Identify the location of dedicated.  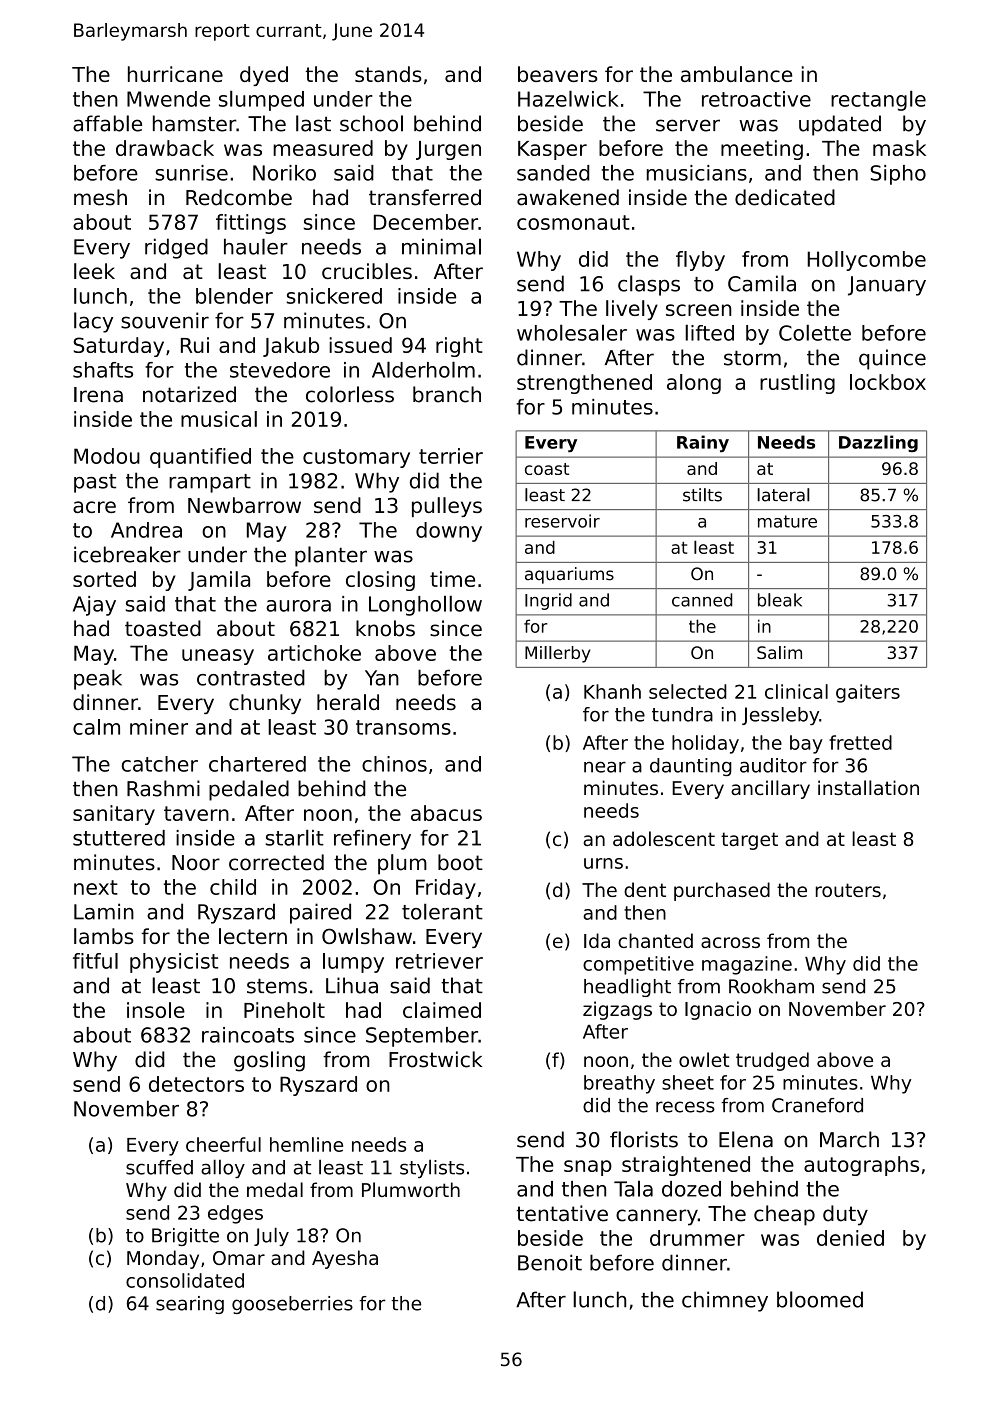
(785, 197).
